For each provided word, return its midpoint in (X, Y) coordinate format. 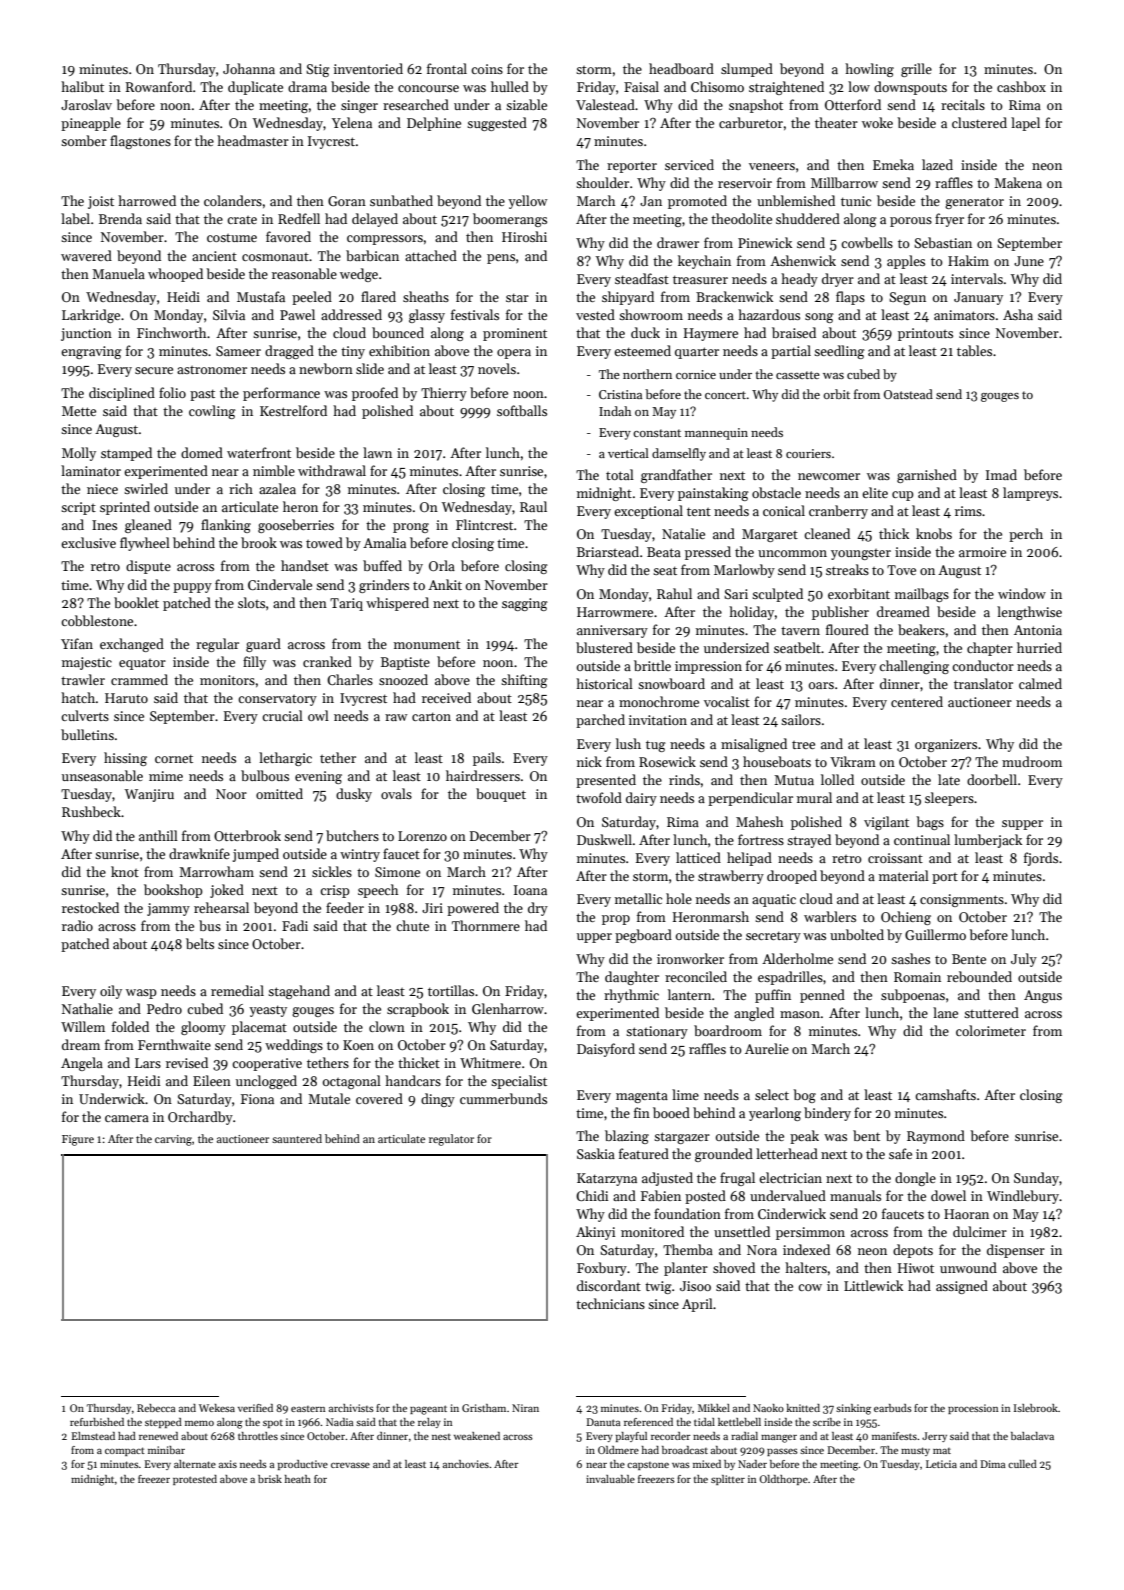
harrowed (147, 200)
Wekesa (217, 1408)
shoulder (602, 182)
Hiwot (916, 1268)
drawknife (199, 853)
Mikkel (714, 1408)
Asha (1018, 314)
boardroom (728, 1030)
